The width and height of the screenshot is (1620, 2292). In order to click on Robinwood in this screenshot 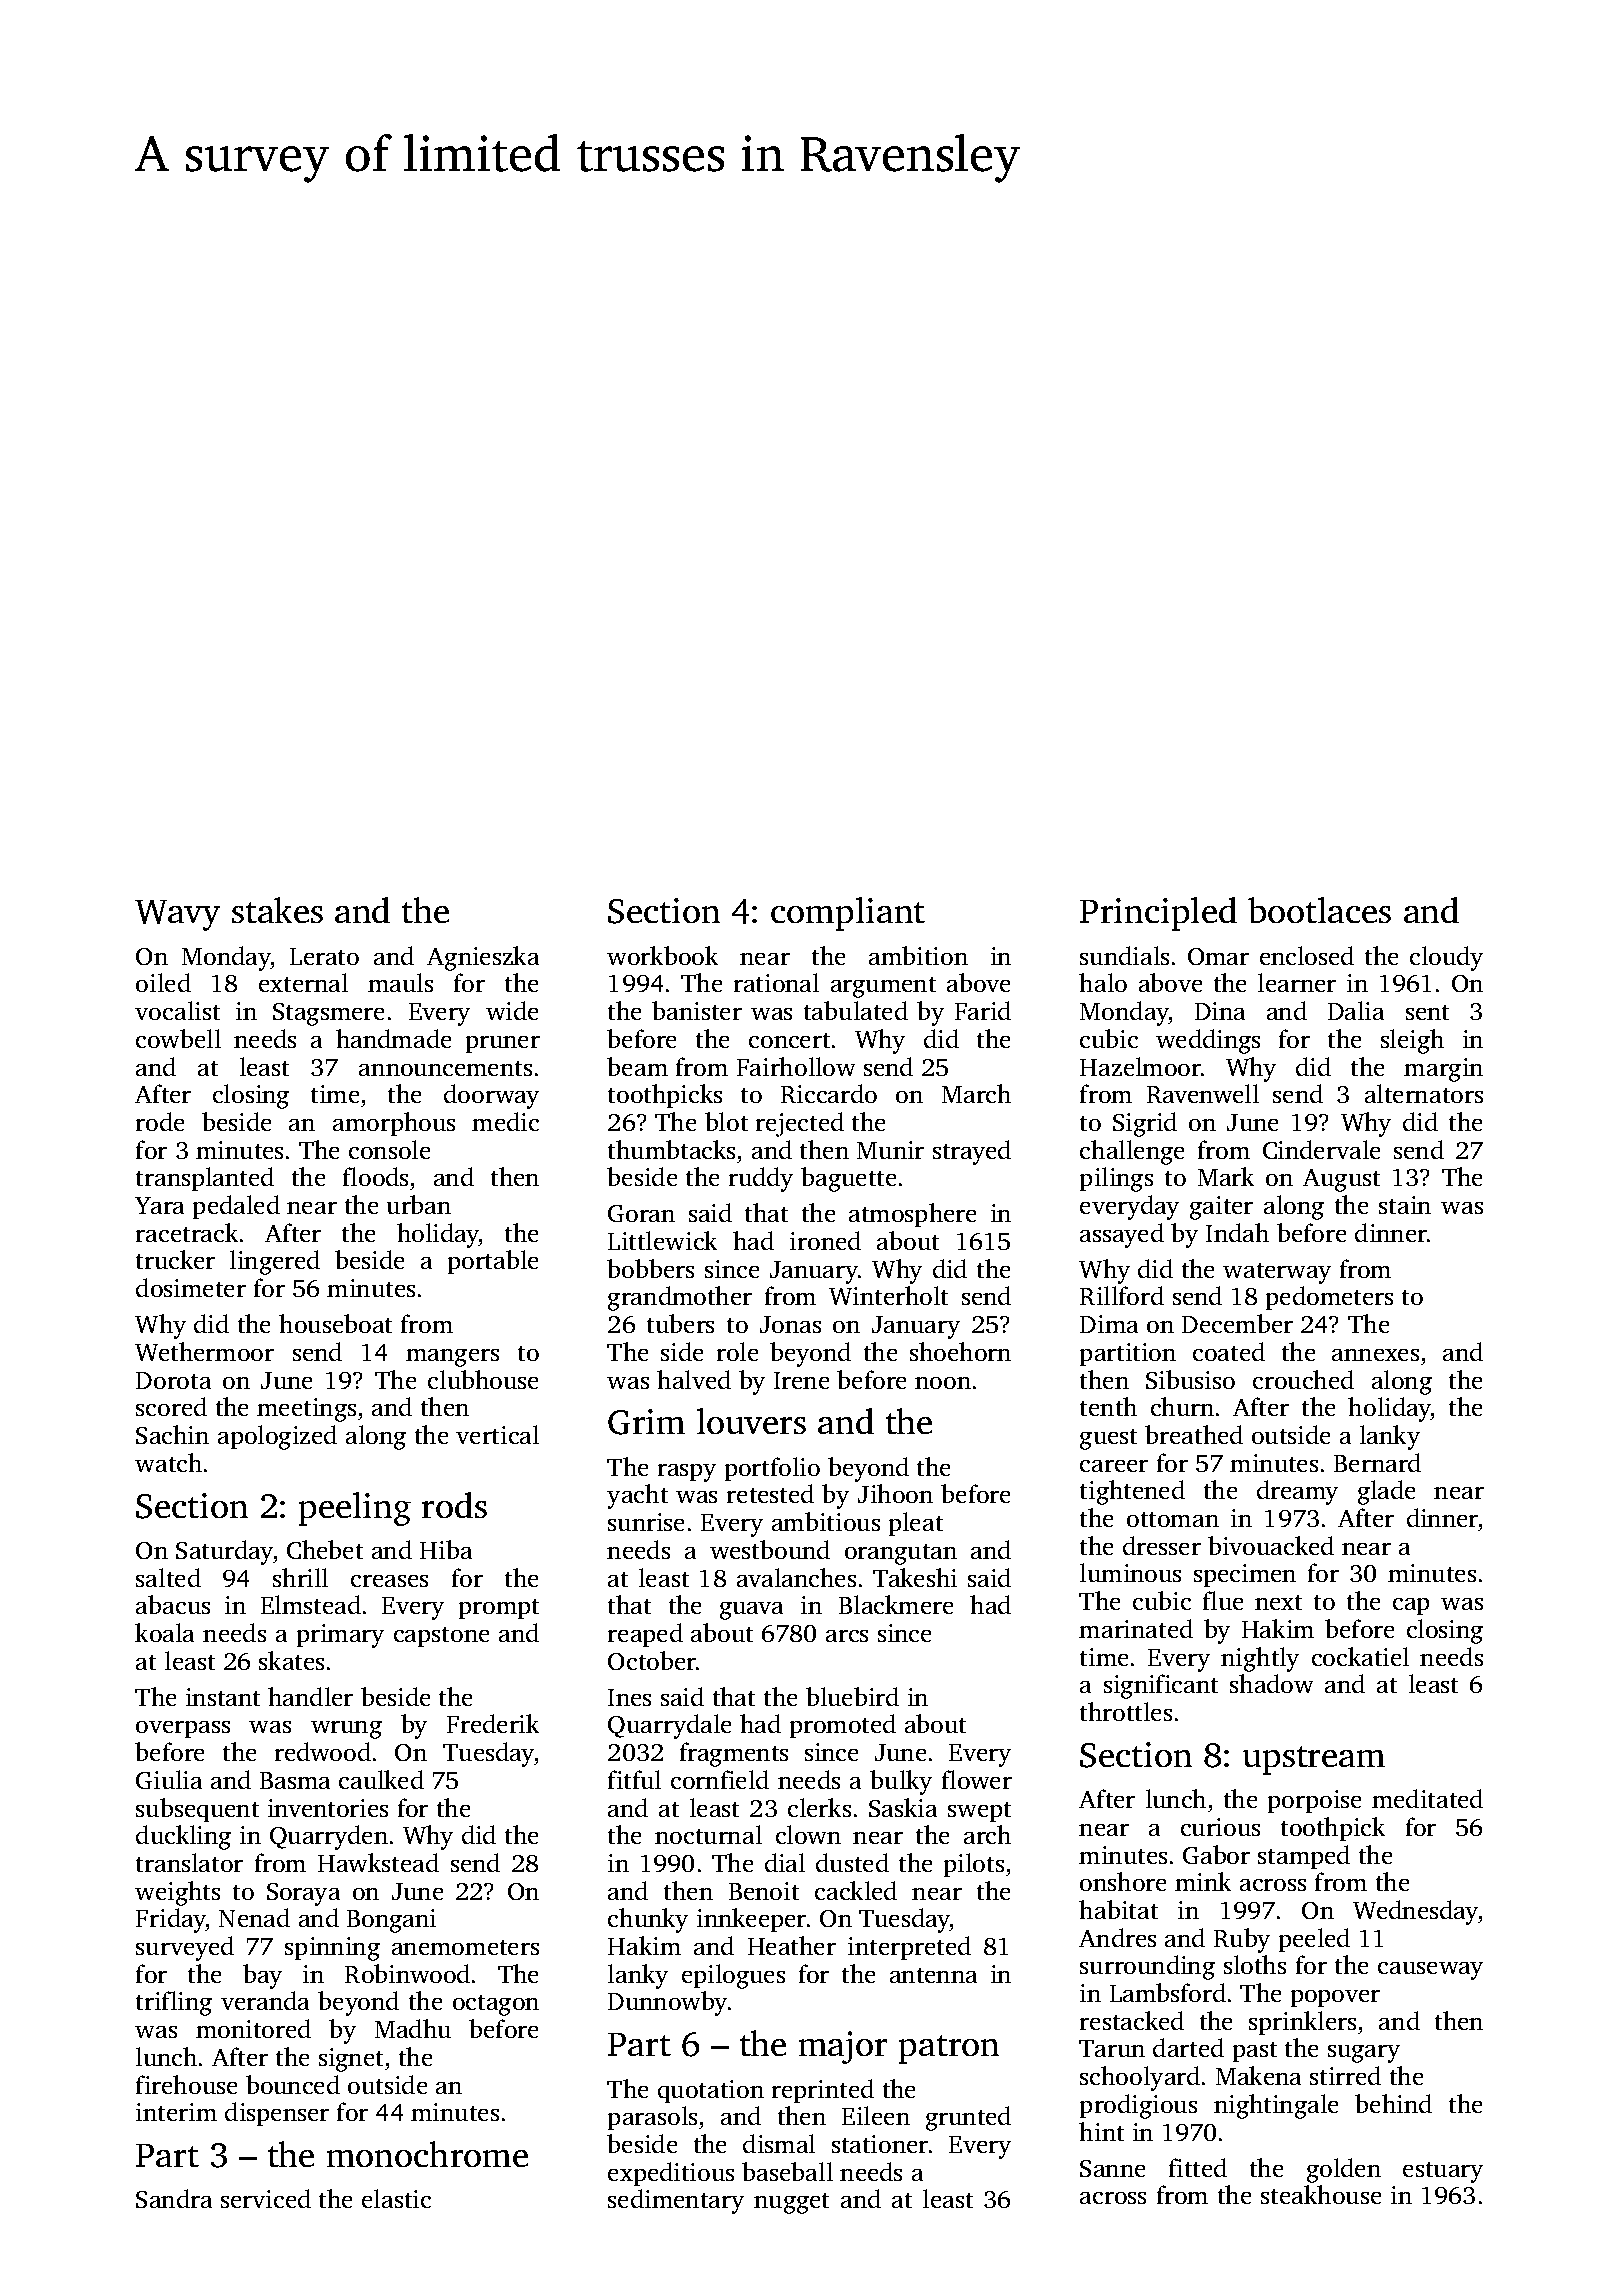, I will do `click(407, 1973)`.
